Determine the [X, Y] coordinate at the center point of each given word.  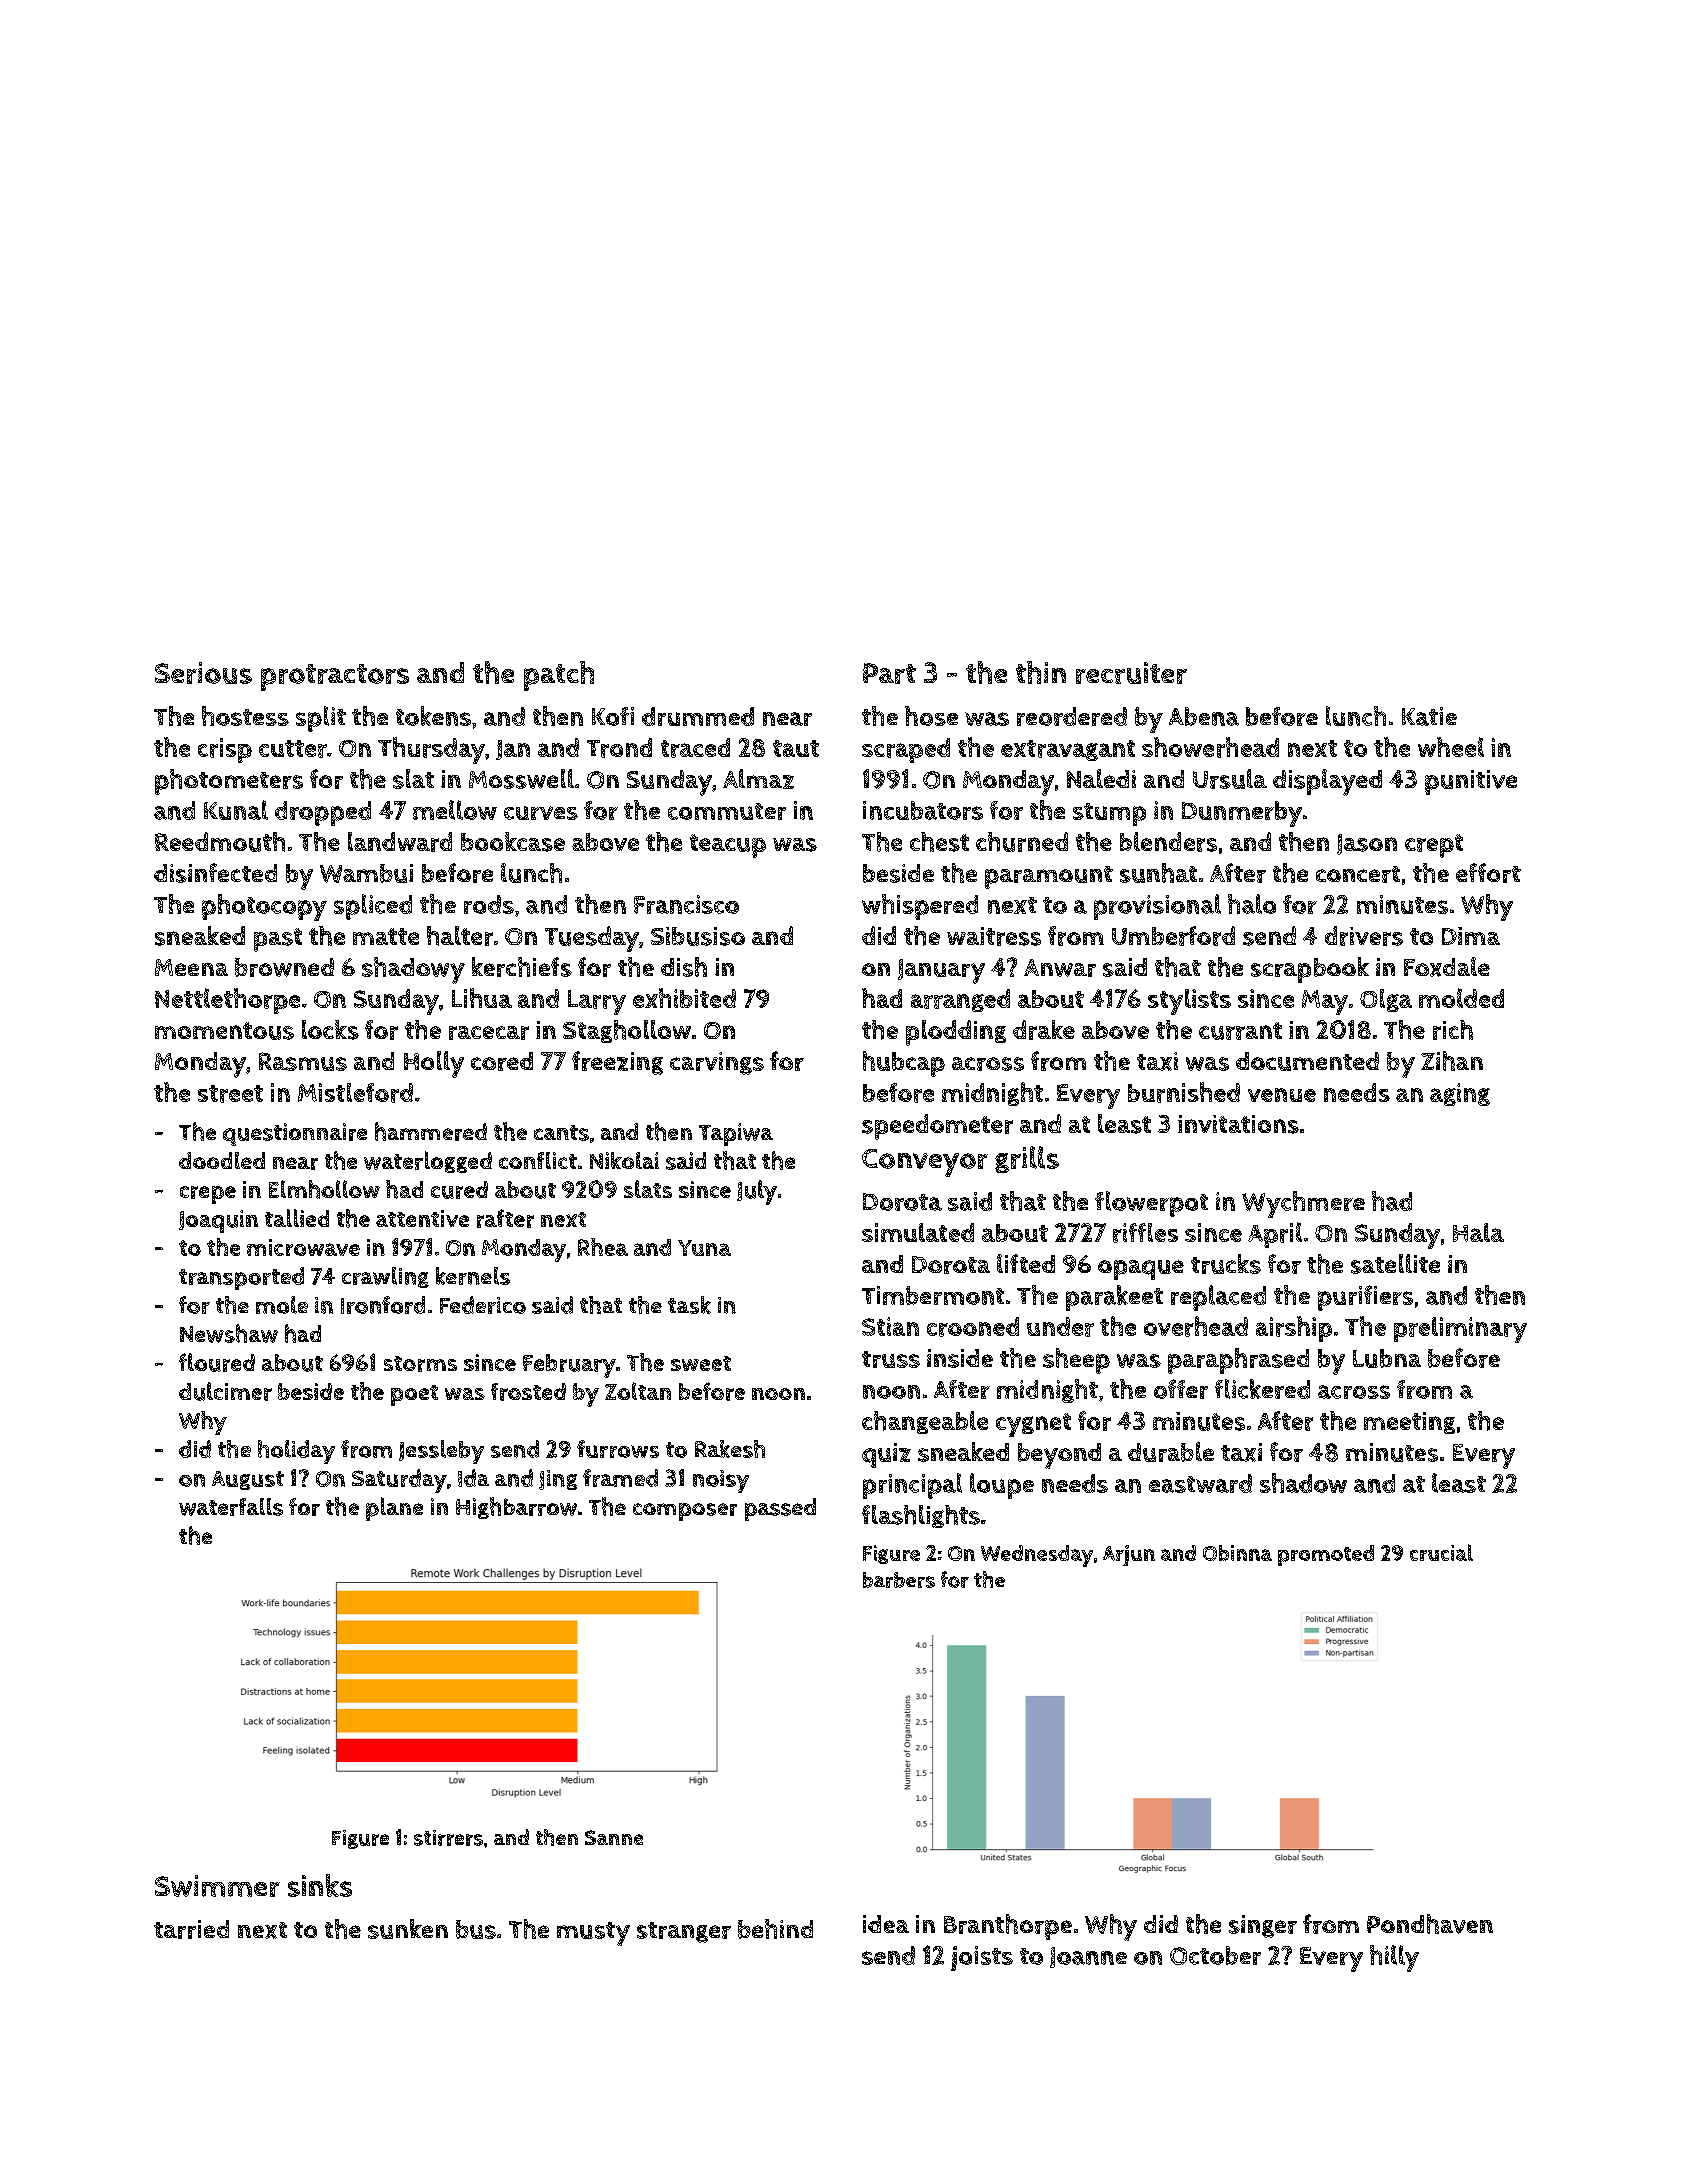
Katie [1429, 716]
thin [1041, 672]
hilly [1394, 1958]
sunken [408, 1929]
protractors [335, 677]
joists [982, 1958]
